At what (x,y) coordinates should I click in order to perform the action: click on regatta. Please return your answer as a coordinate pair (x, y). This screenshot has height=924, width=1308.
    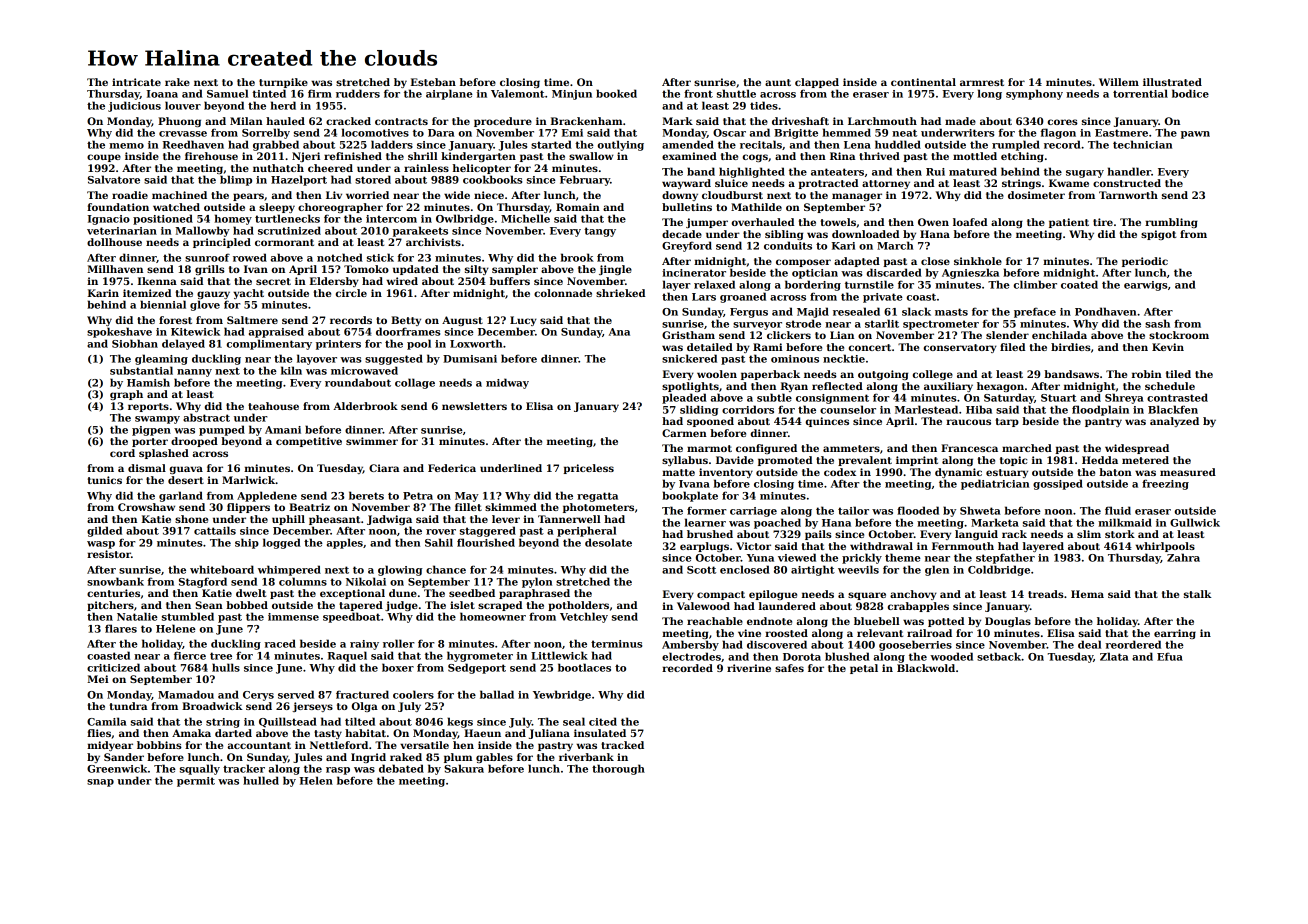
    Looking at the image, I should click on (597, 497).
